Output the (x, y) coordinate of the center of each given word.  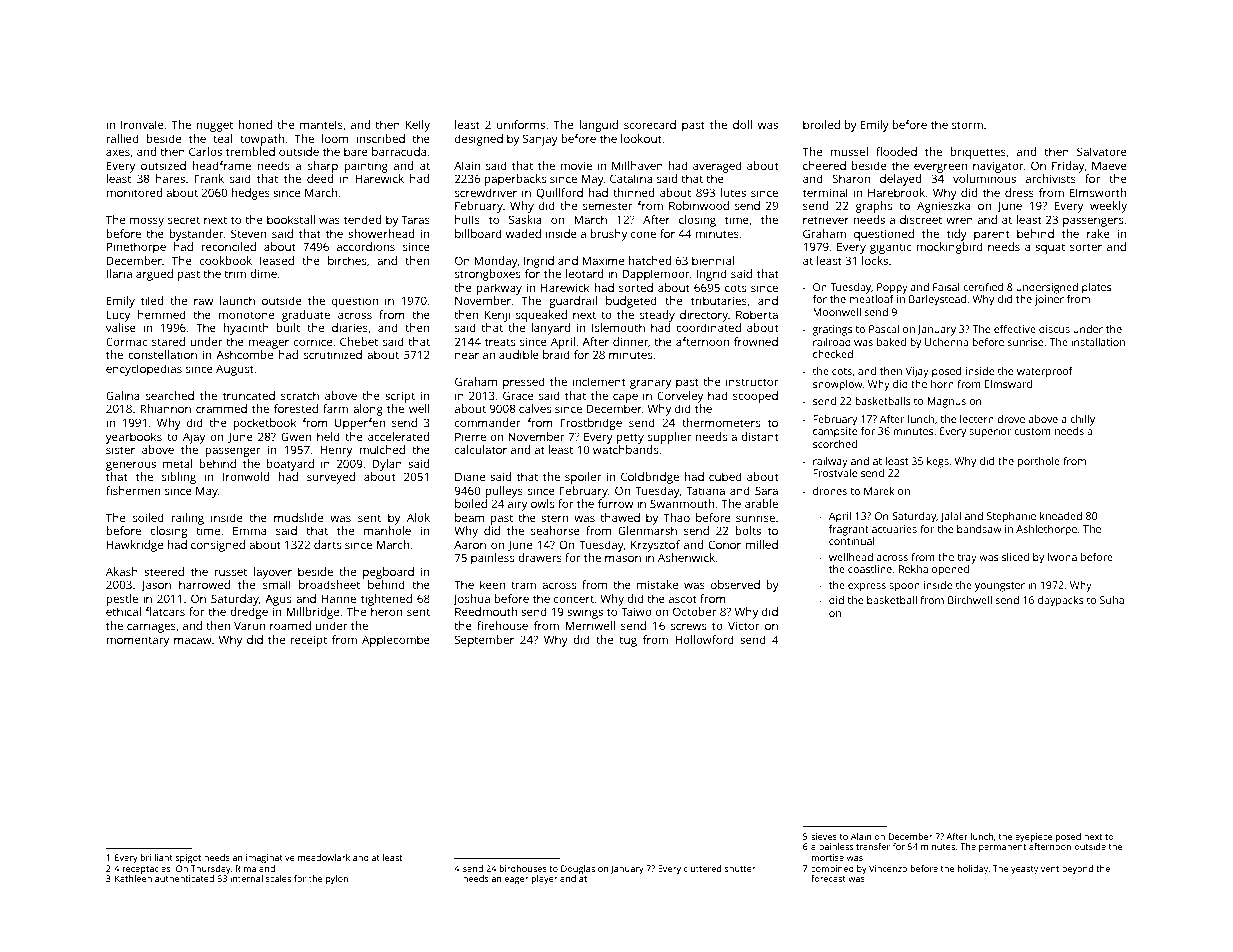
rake (1098, 233)
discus (1054, 329)
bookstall (291, 219)
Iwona (1062, 557)
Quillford (559, 193)
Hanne (339, 598)
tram (523, 585)
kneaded (1061, 516)
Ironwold (246, 476)
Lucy (118, 316)
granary (650, 384)
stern (554, 518)
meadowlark (324, 857)
